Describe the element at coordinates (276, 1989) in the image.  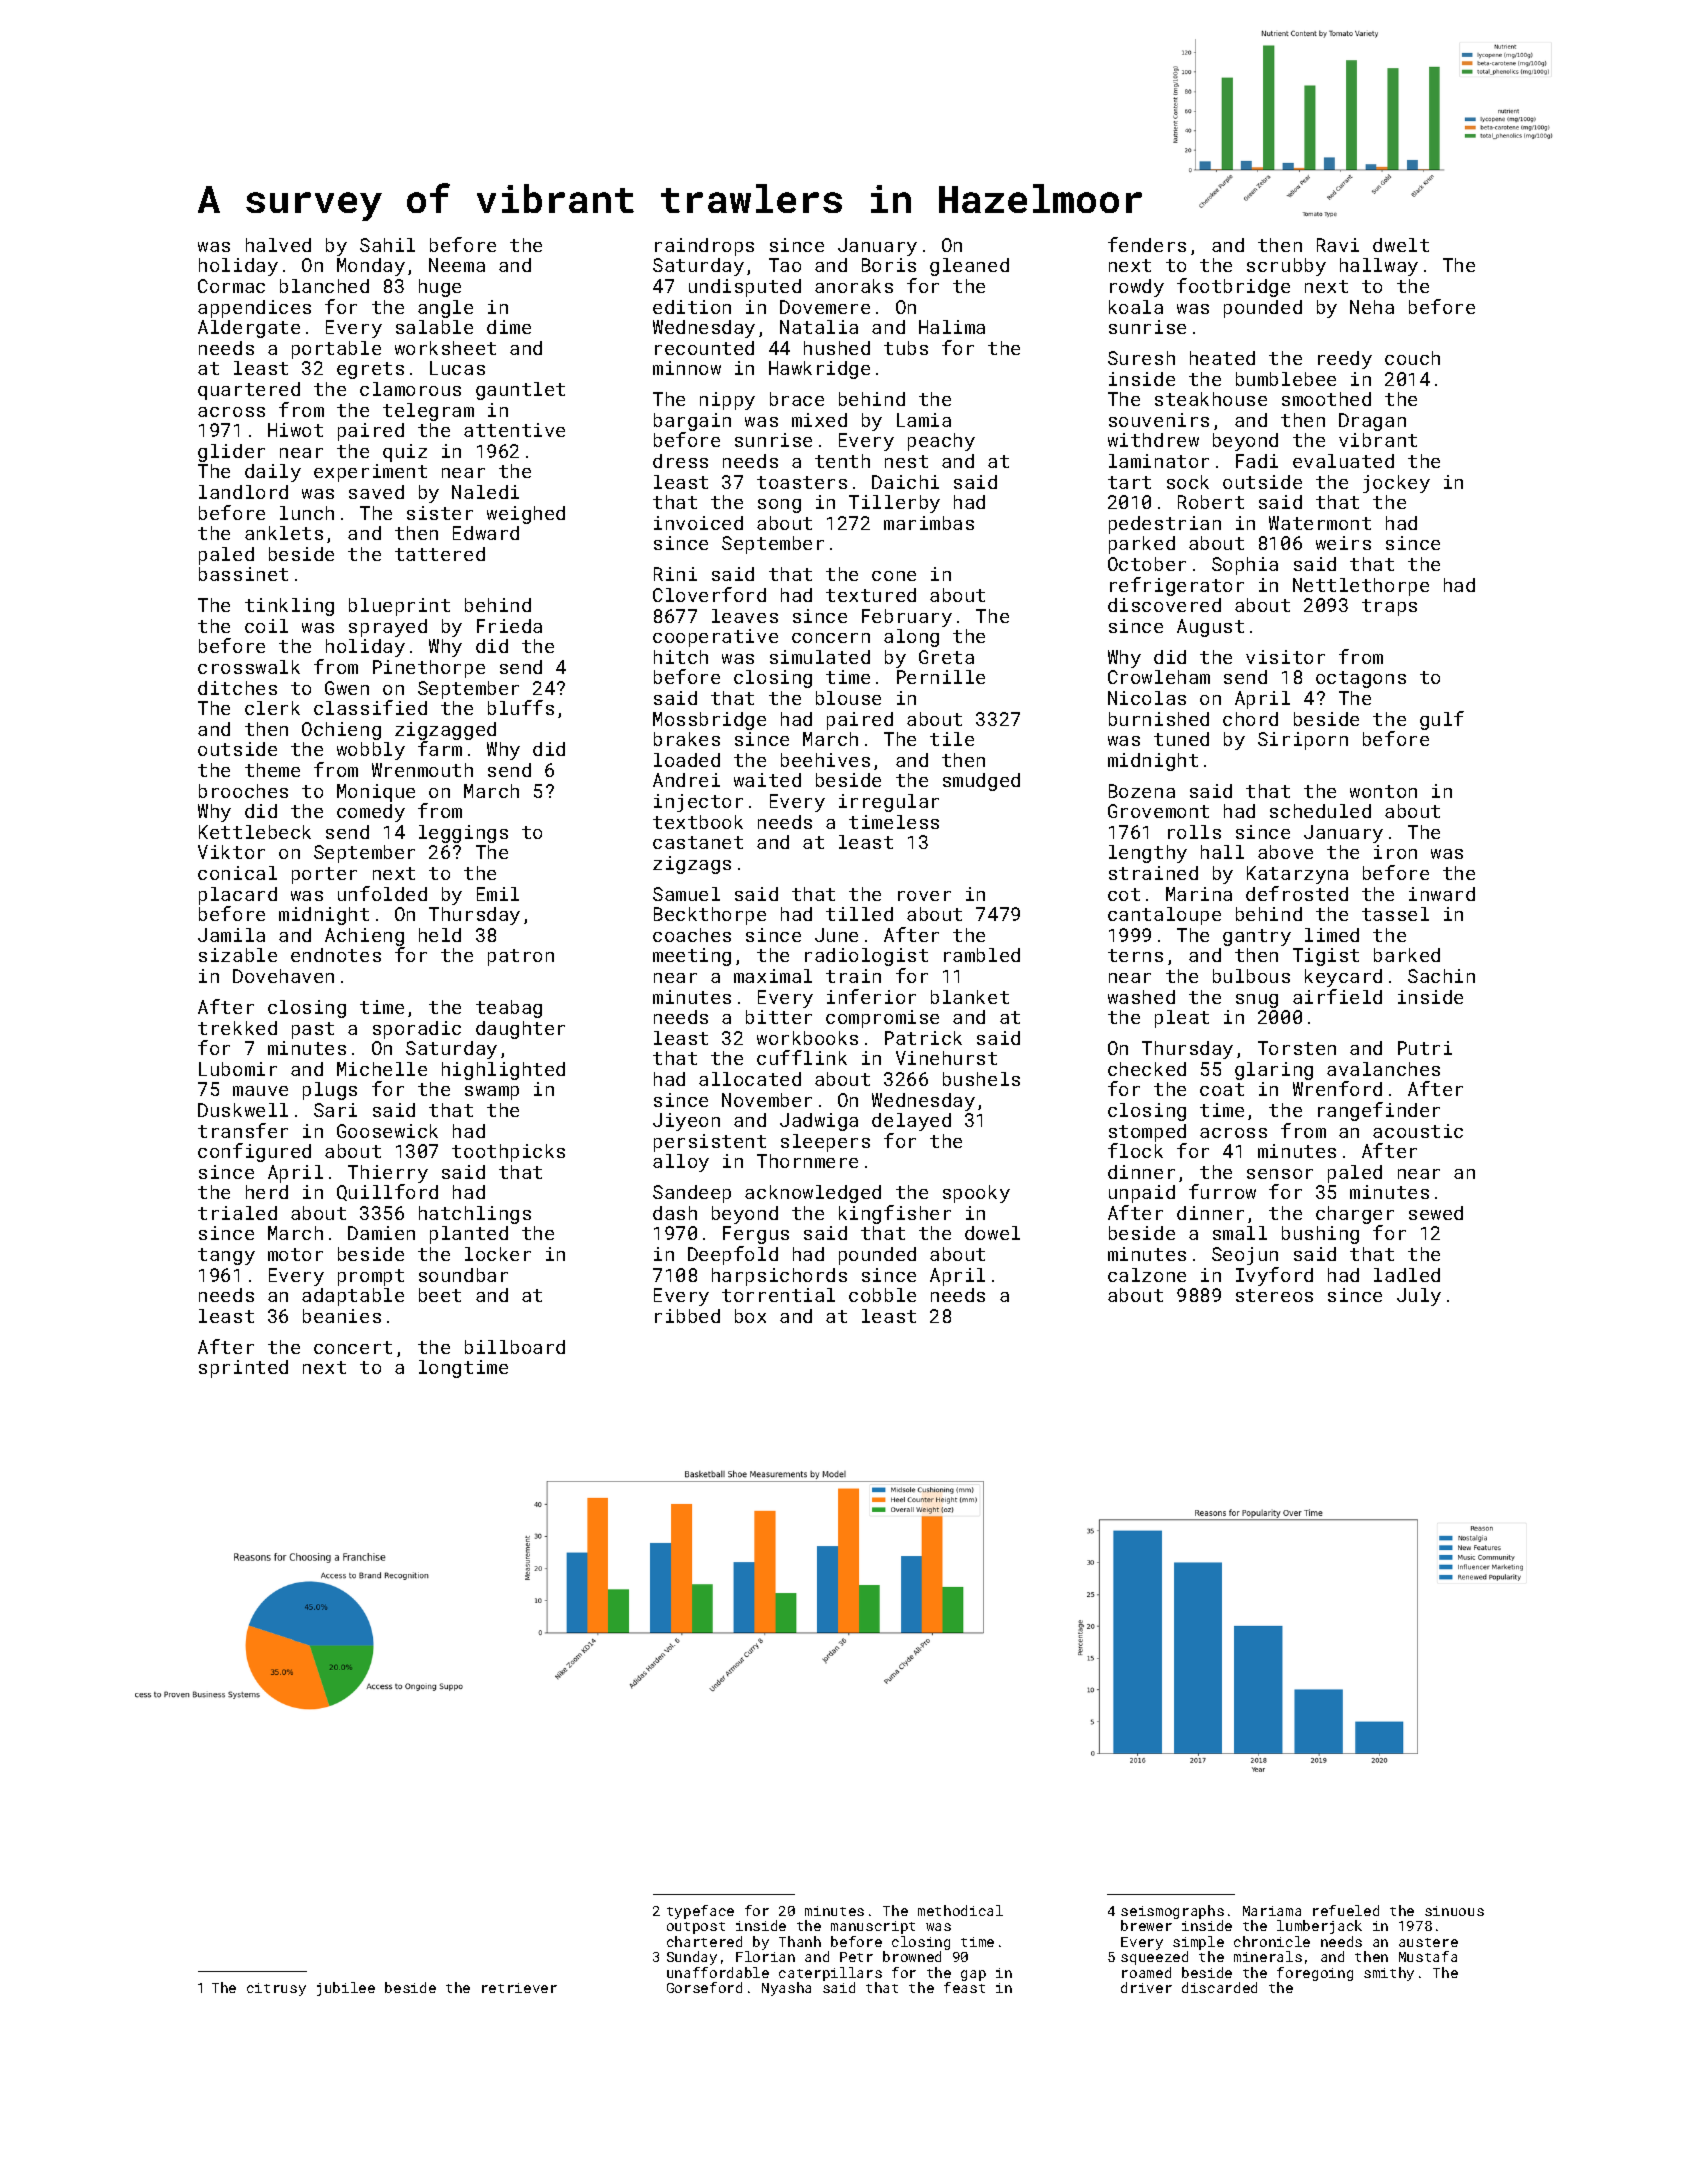
I see `citrusy` at that location.
